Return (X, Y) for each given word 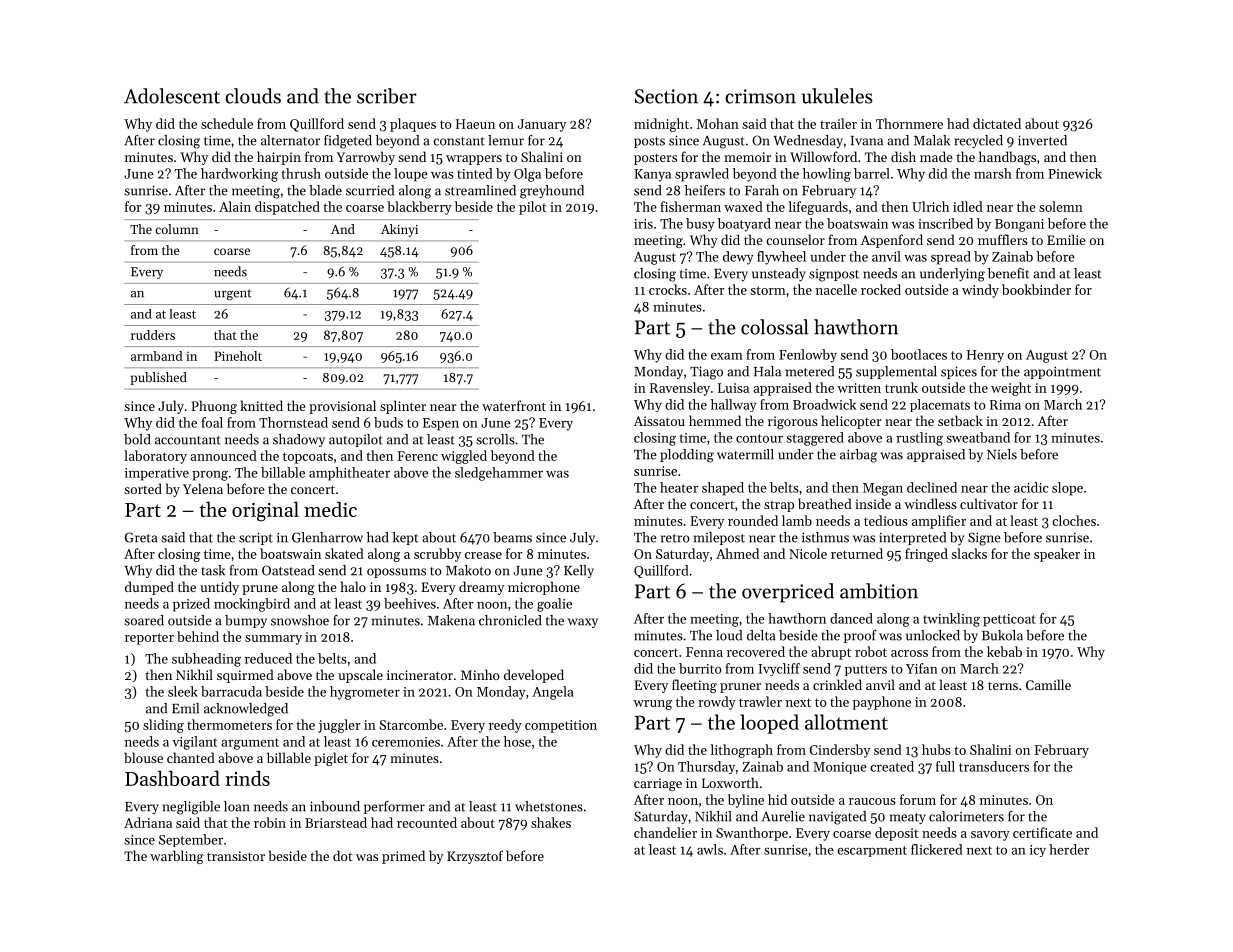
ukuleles (837, 96)
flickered (937, 849)
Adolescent (172, 96)
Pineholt (238, 356)
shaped (723, 489)
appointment (1062, 372)
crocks (668, 289)
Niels (1002, 454)
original (265, 511)
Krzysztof (475, 857)
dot (343, 855)
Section (666, 96)
